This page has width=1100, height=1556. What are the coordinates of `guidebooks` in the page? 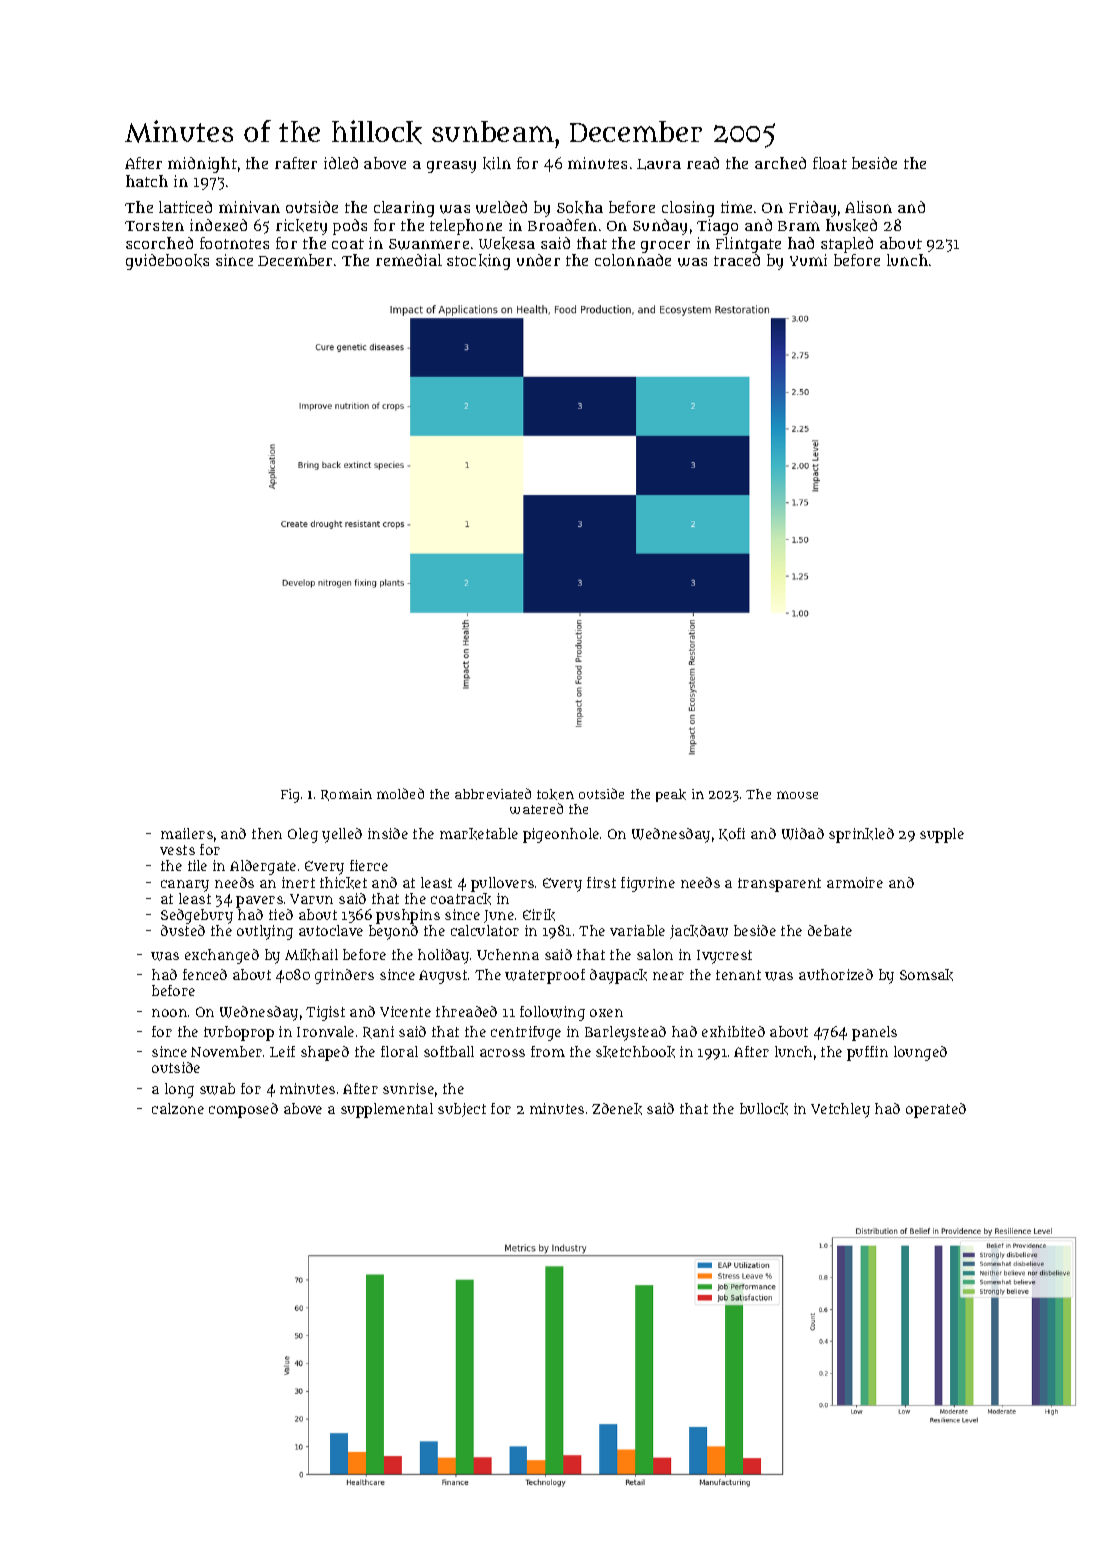 It's located at (167, 262).
